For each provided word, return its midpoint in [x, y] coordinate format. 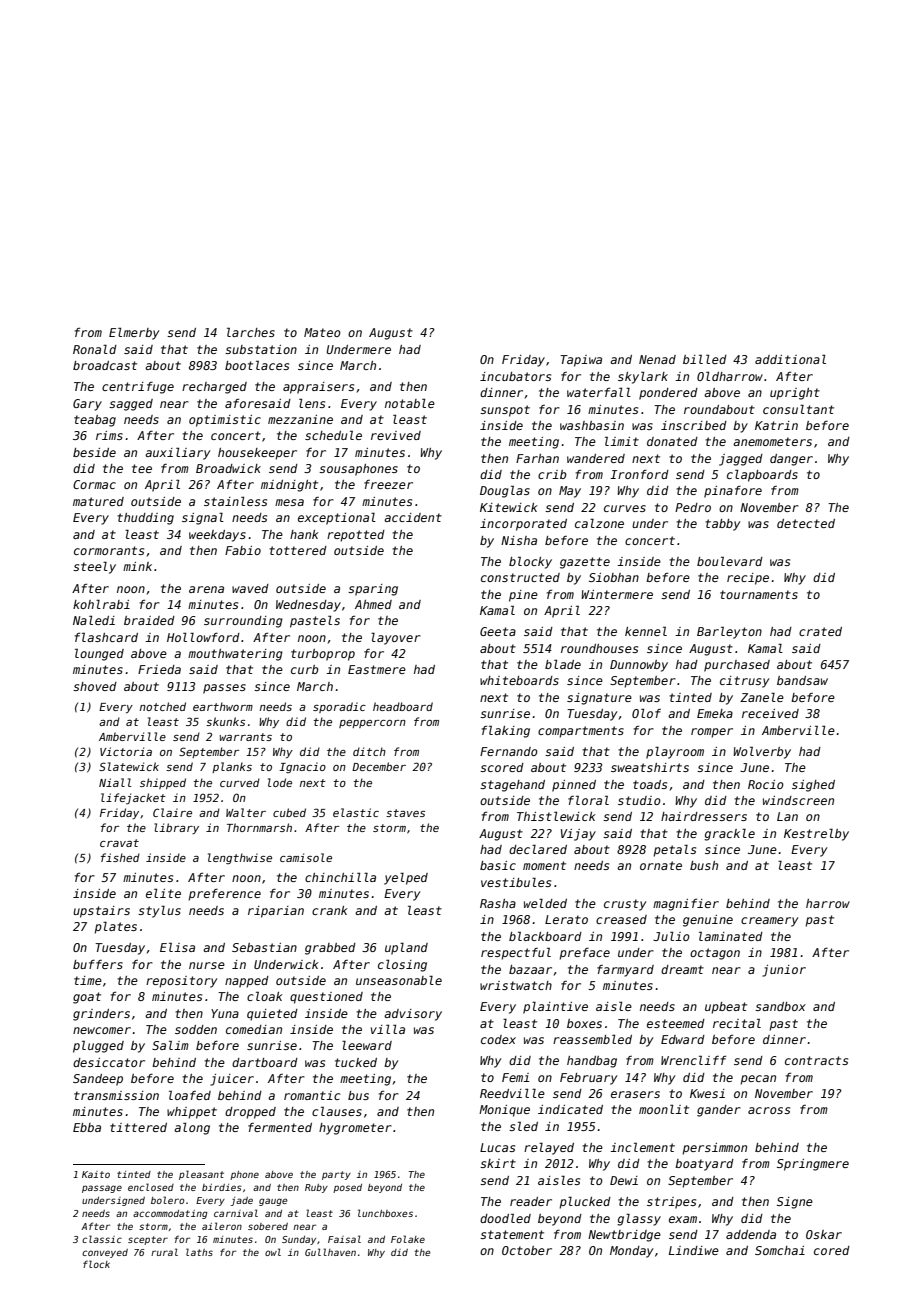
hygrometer [355, 1129]
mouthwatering [235, 655]
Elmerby [134, 333]
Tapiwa [581, 361]
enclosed [151, 1187]
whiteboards [519, 680]
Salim [170, 1045]
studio [639, 800]
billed [705, 359]
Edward [683, 1039]
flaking [506, 731]
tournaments [759, 594]
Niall [115, 782]
